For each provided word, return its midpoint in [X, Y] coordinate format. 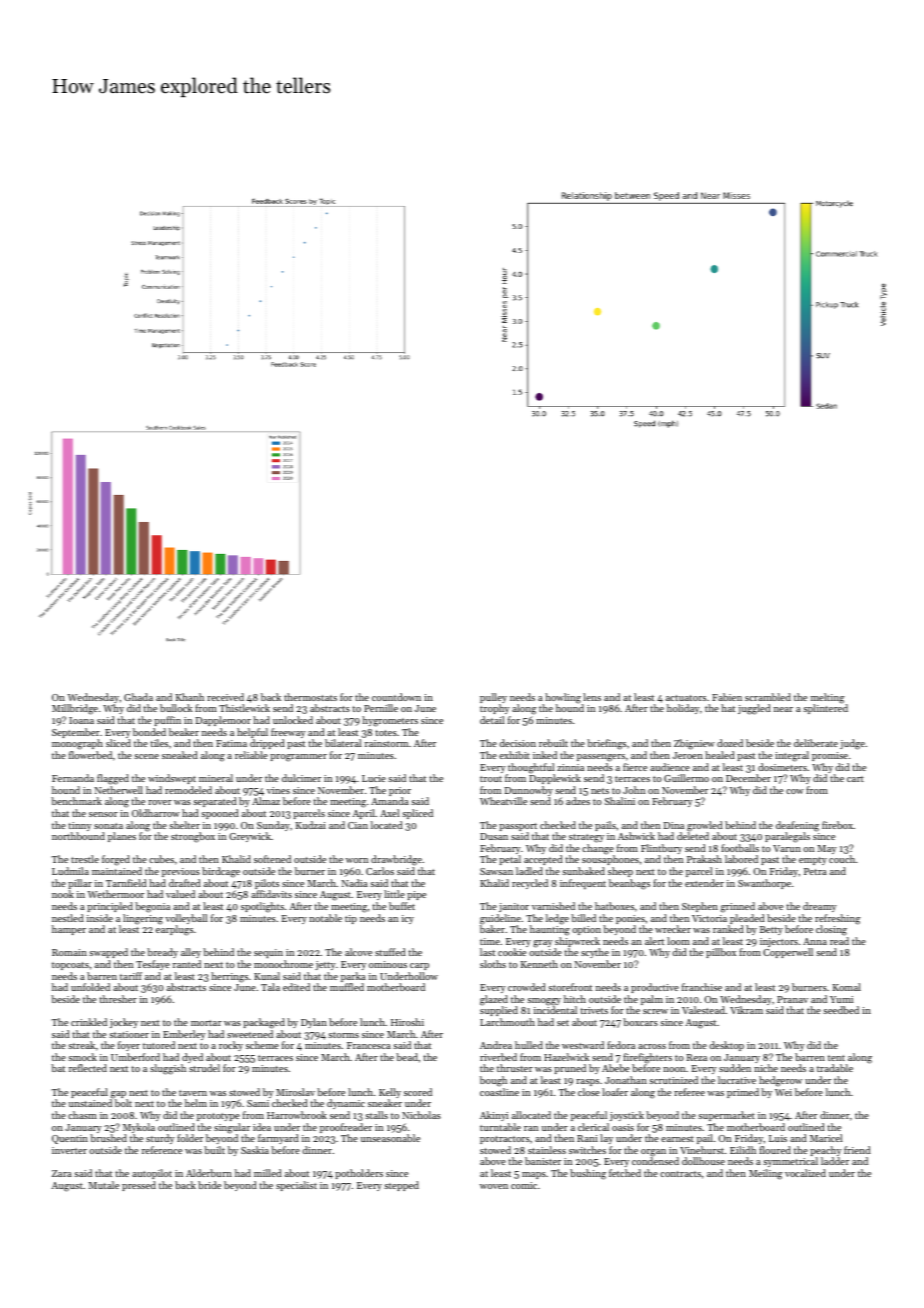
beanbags [629, 884]
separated [214, 802]
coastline [499, 1092]
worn [357, 860]
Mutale [104, 1185]
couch [842, 859]
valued [180, 894]
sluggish [168, 1069]
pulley [493, 698]
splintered [825, 709]
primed [743, 1093]
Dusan [494, 836]
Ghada [138, 697]
